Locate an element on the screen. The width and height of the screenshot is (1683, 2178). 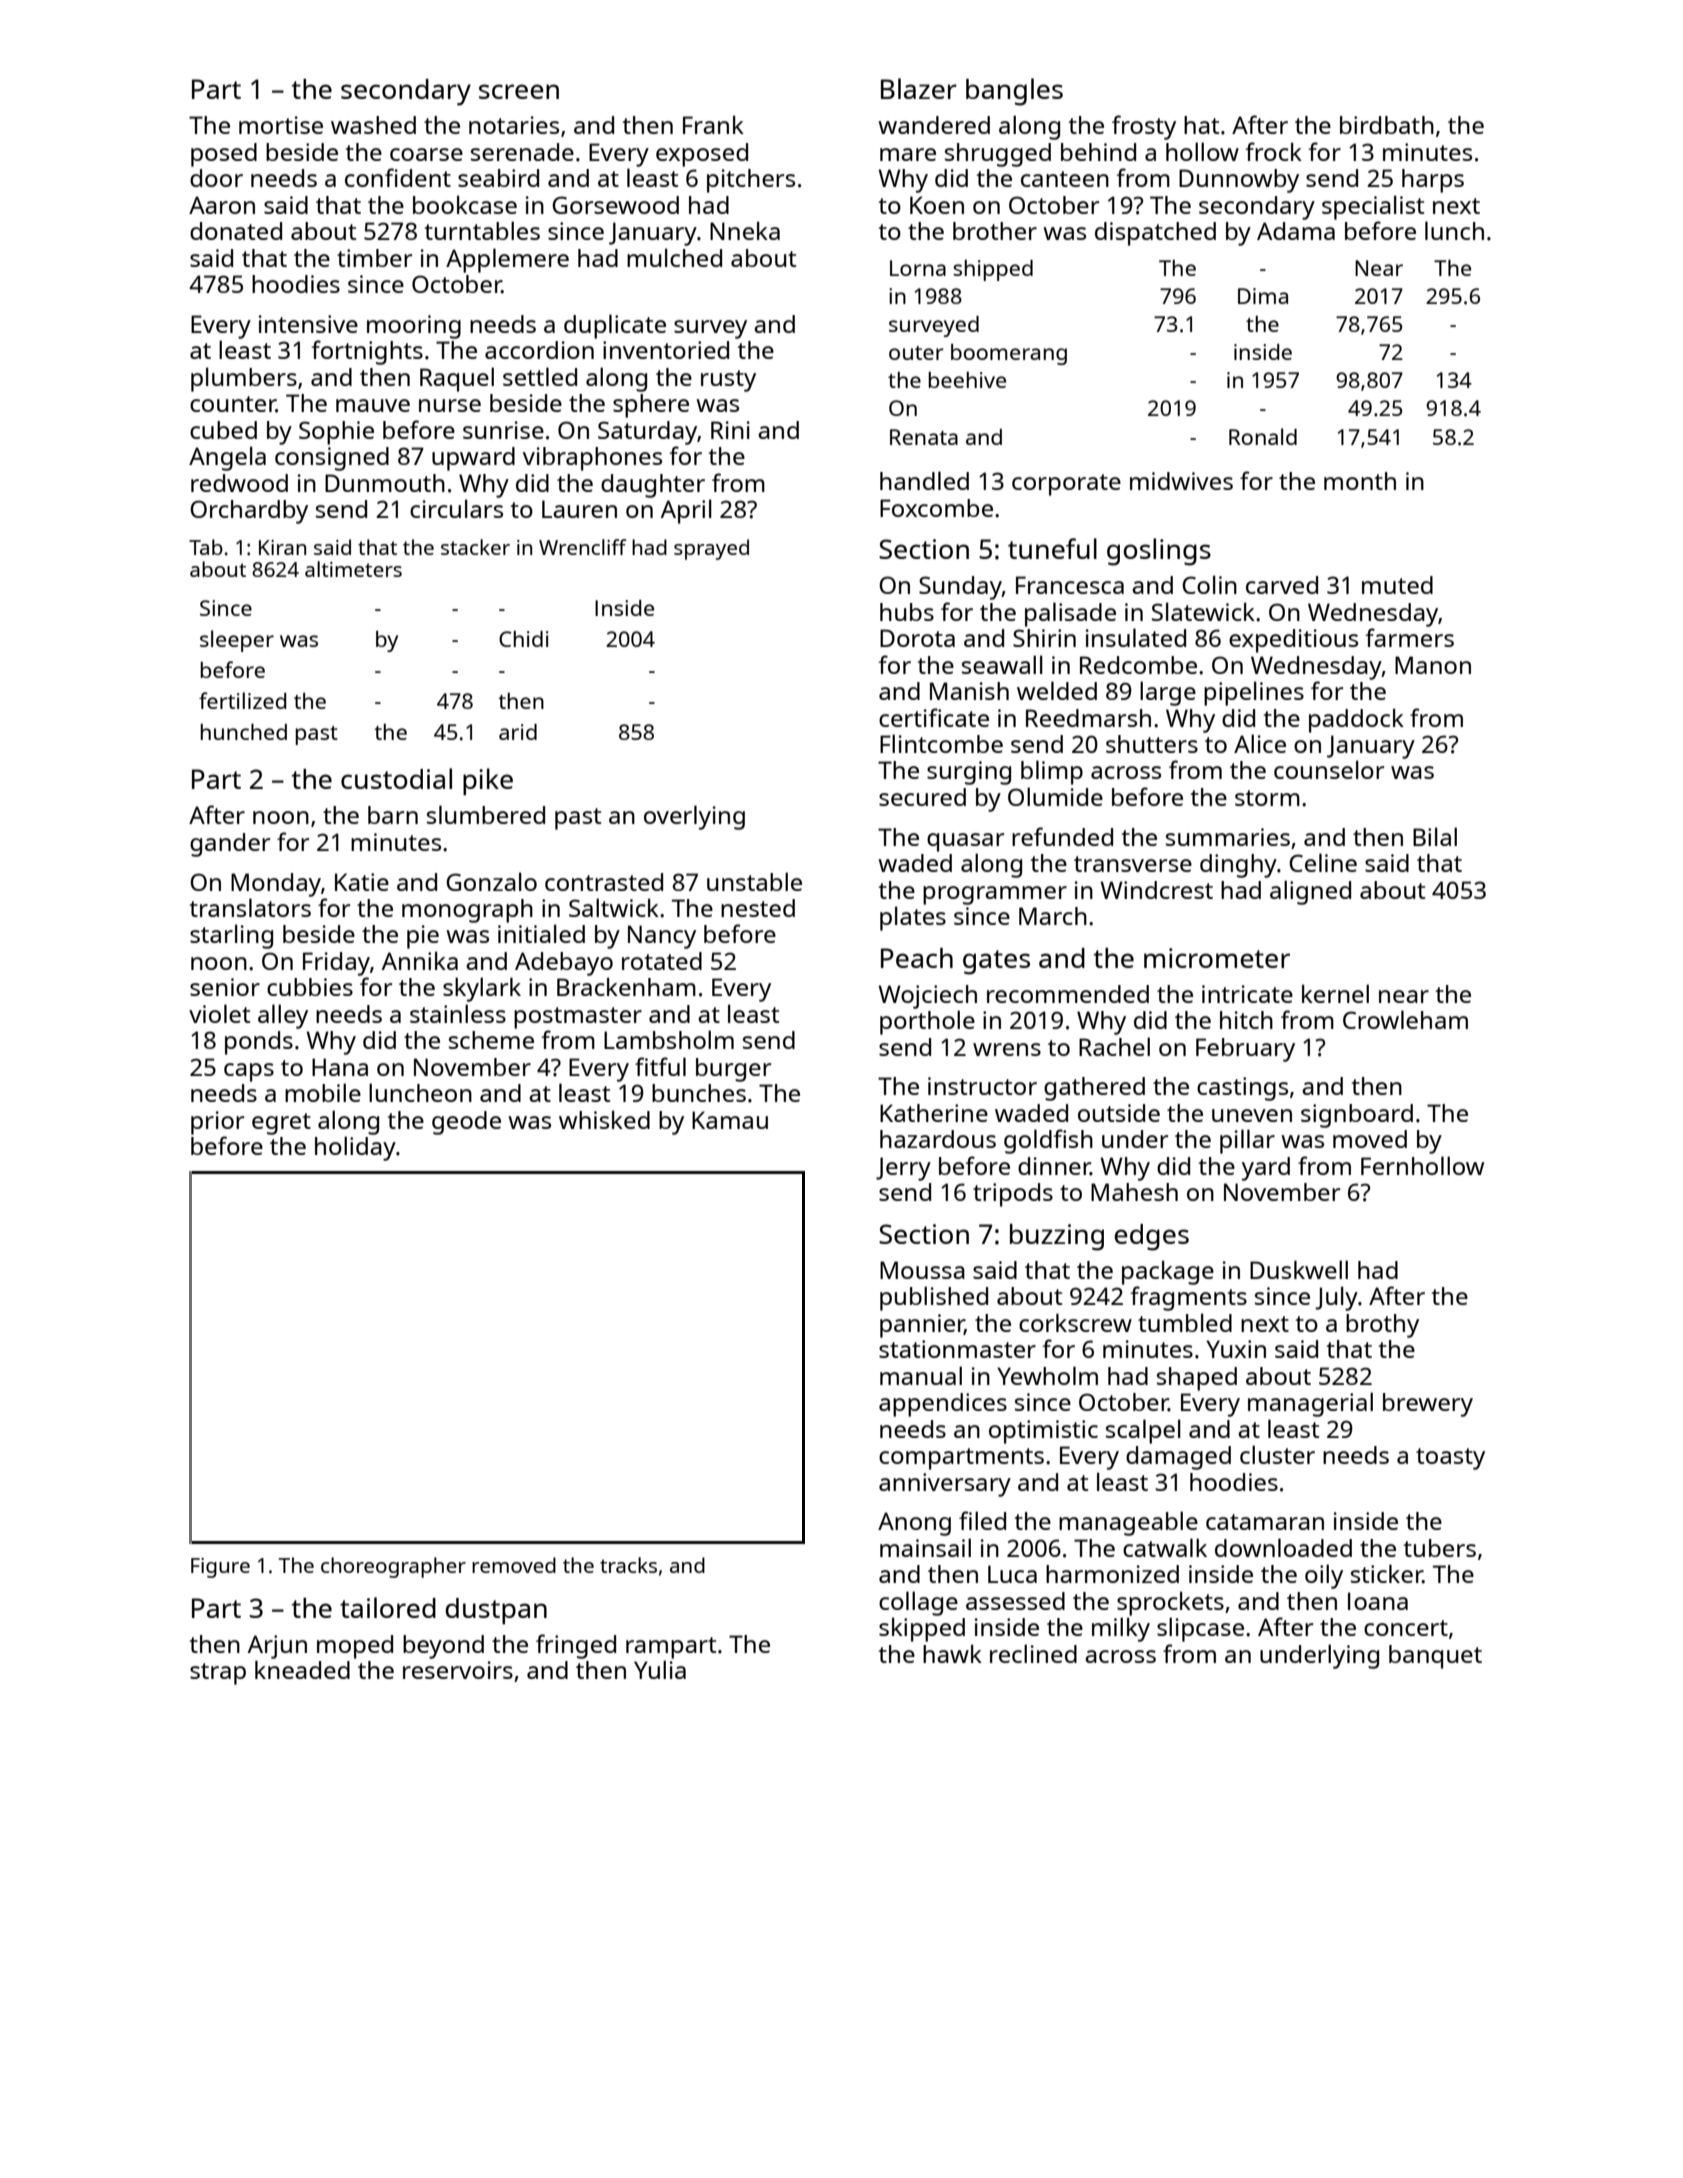
yard is located at coordinates (1266, 1169).
